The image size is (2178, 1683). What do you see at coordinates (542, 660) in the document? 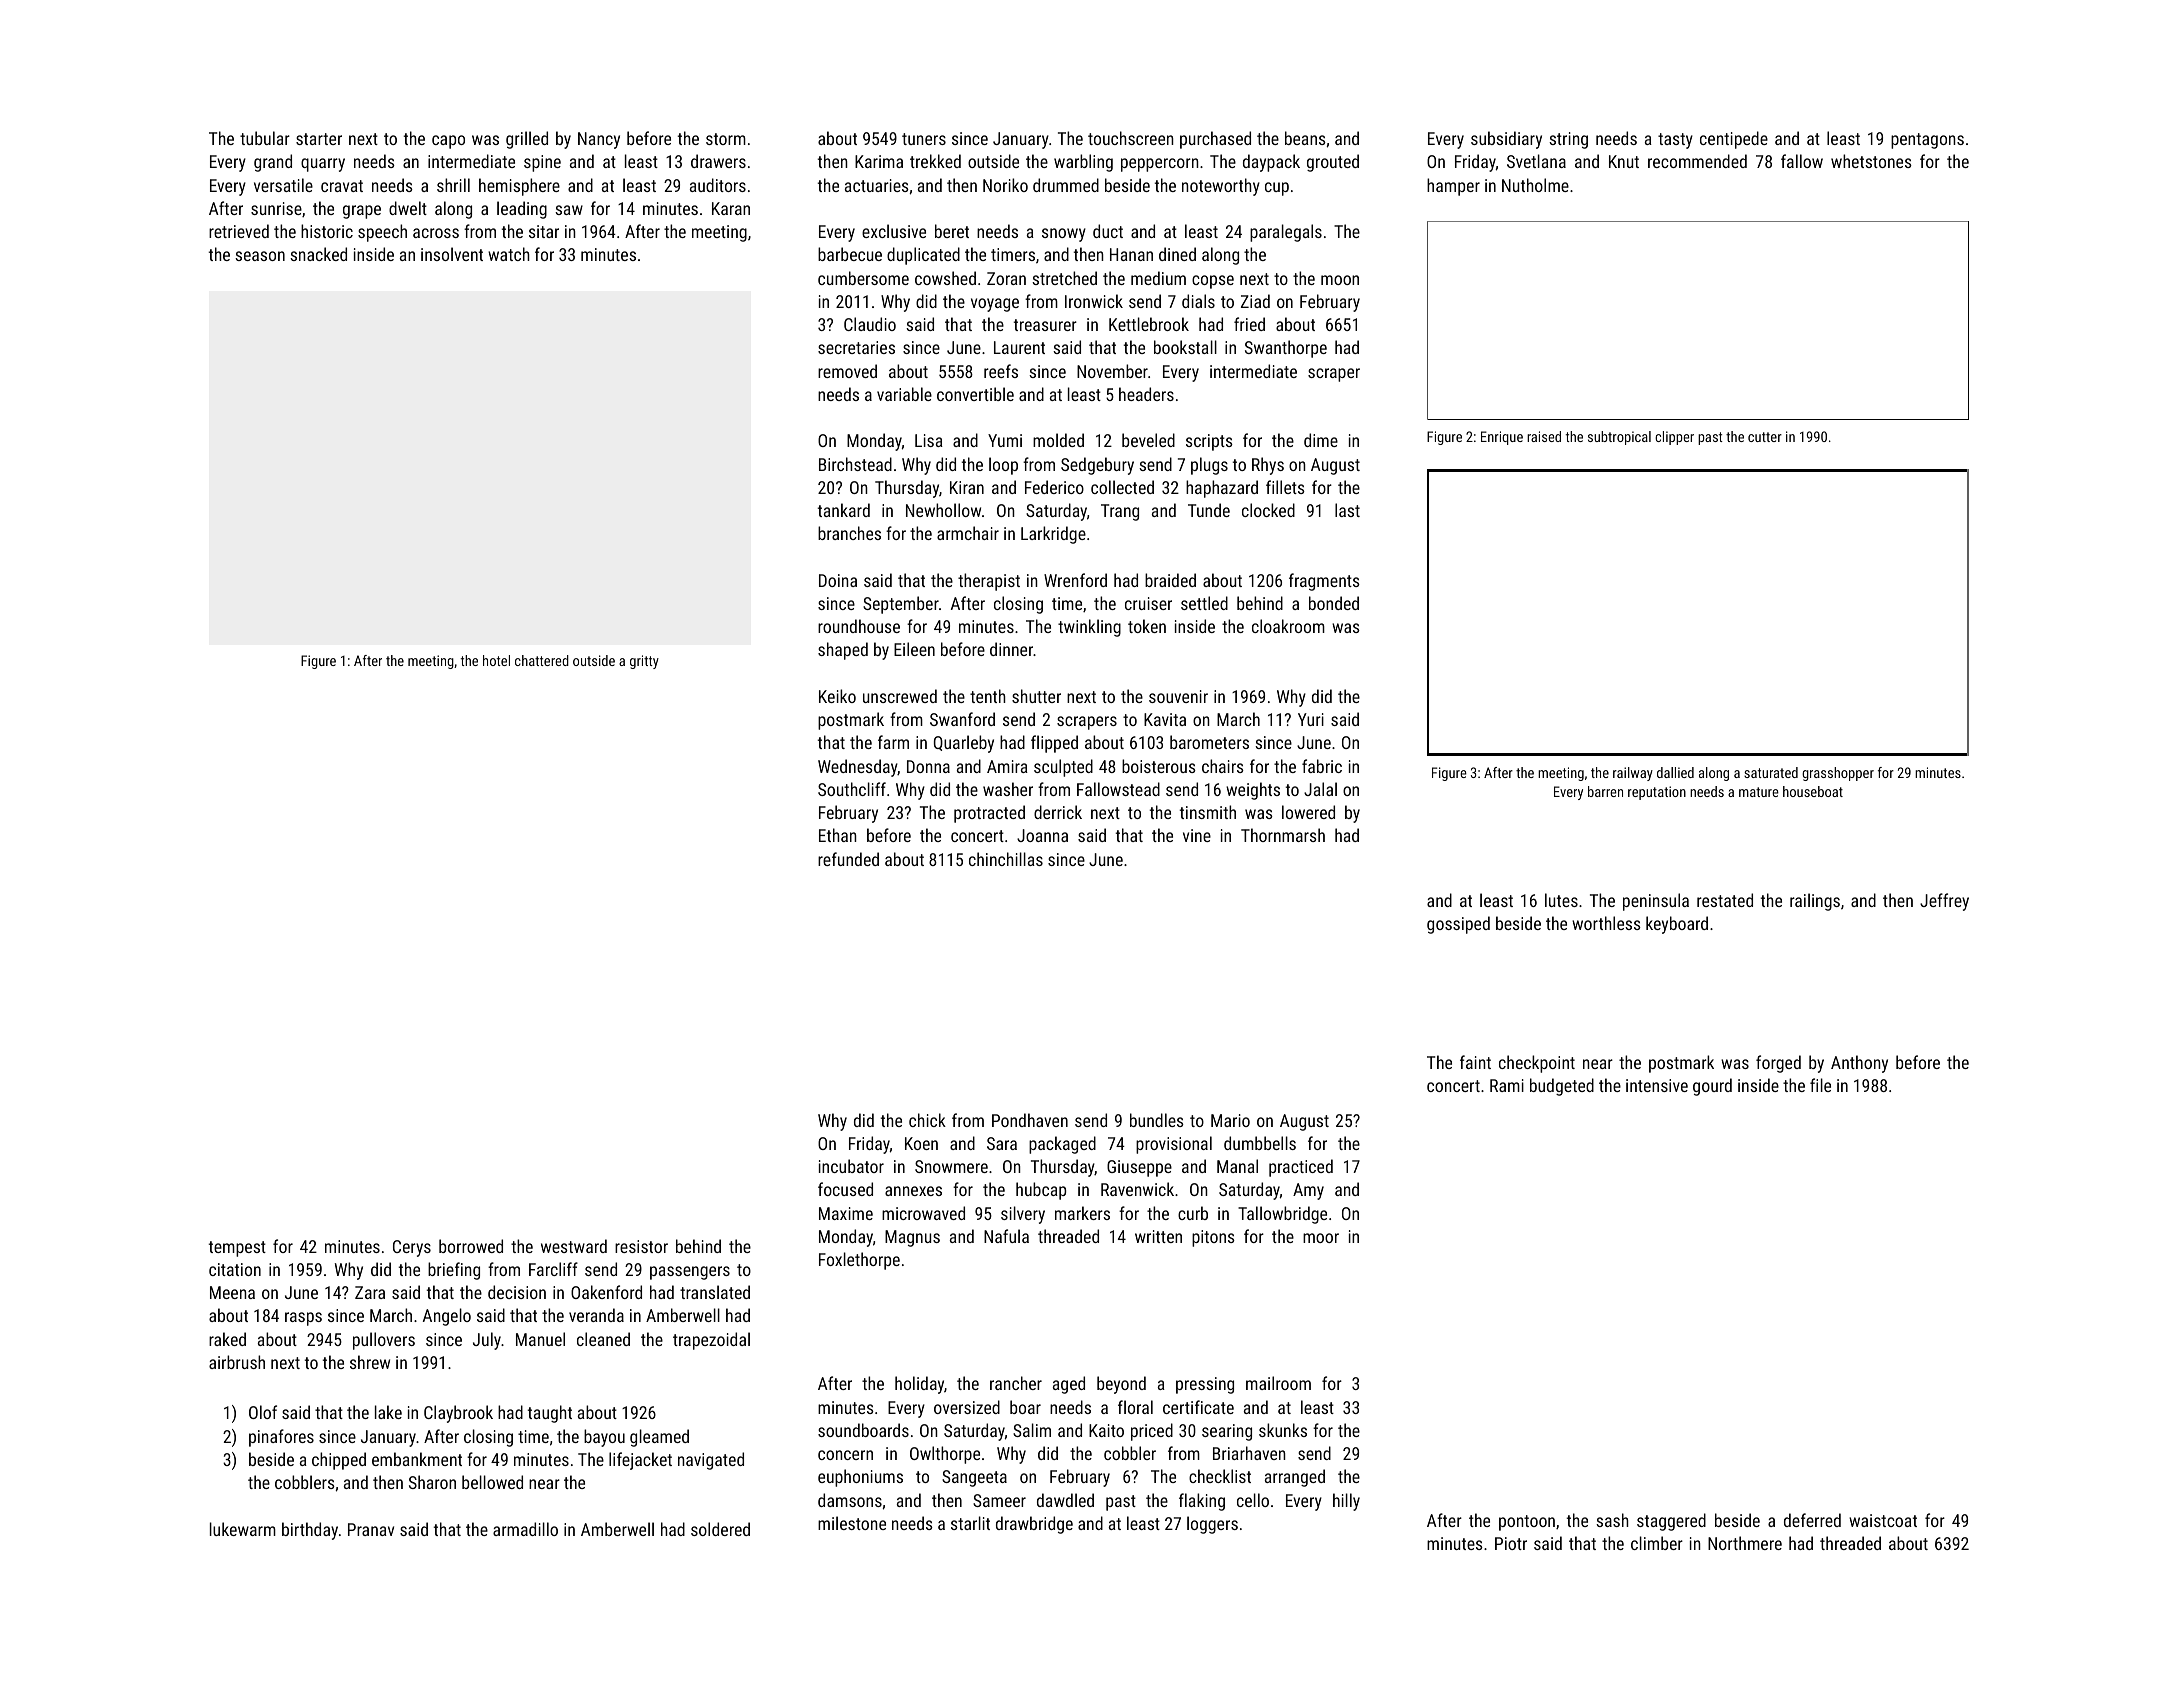
I see `chattered` at bounding box center [542, 660].
